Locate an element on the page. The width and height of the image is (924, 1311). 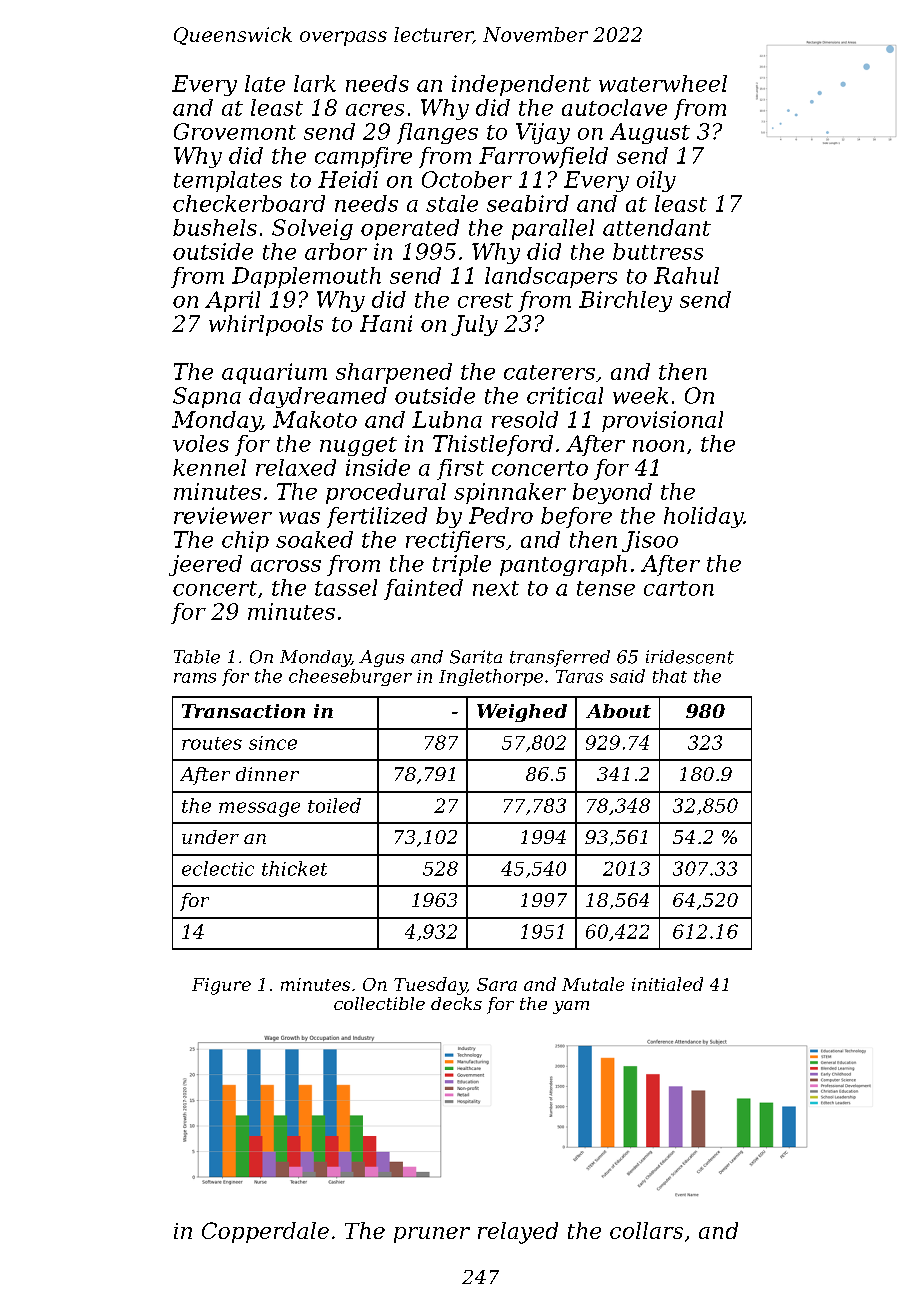
independent is located at coordinates (521, 85).
